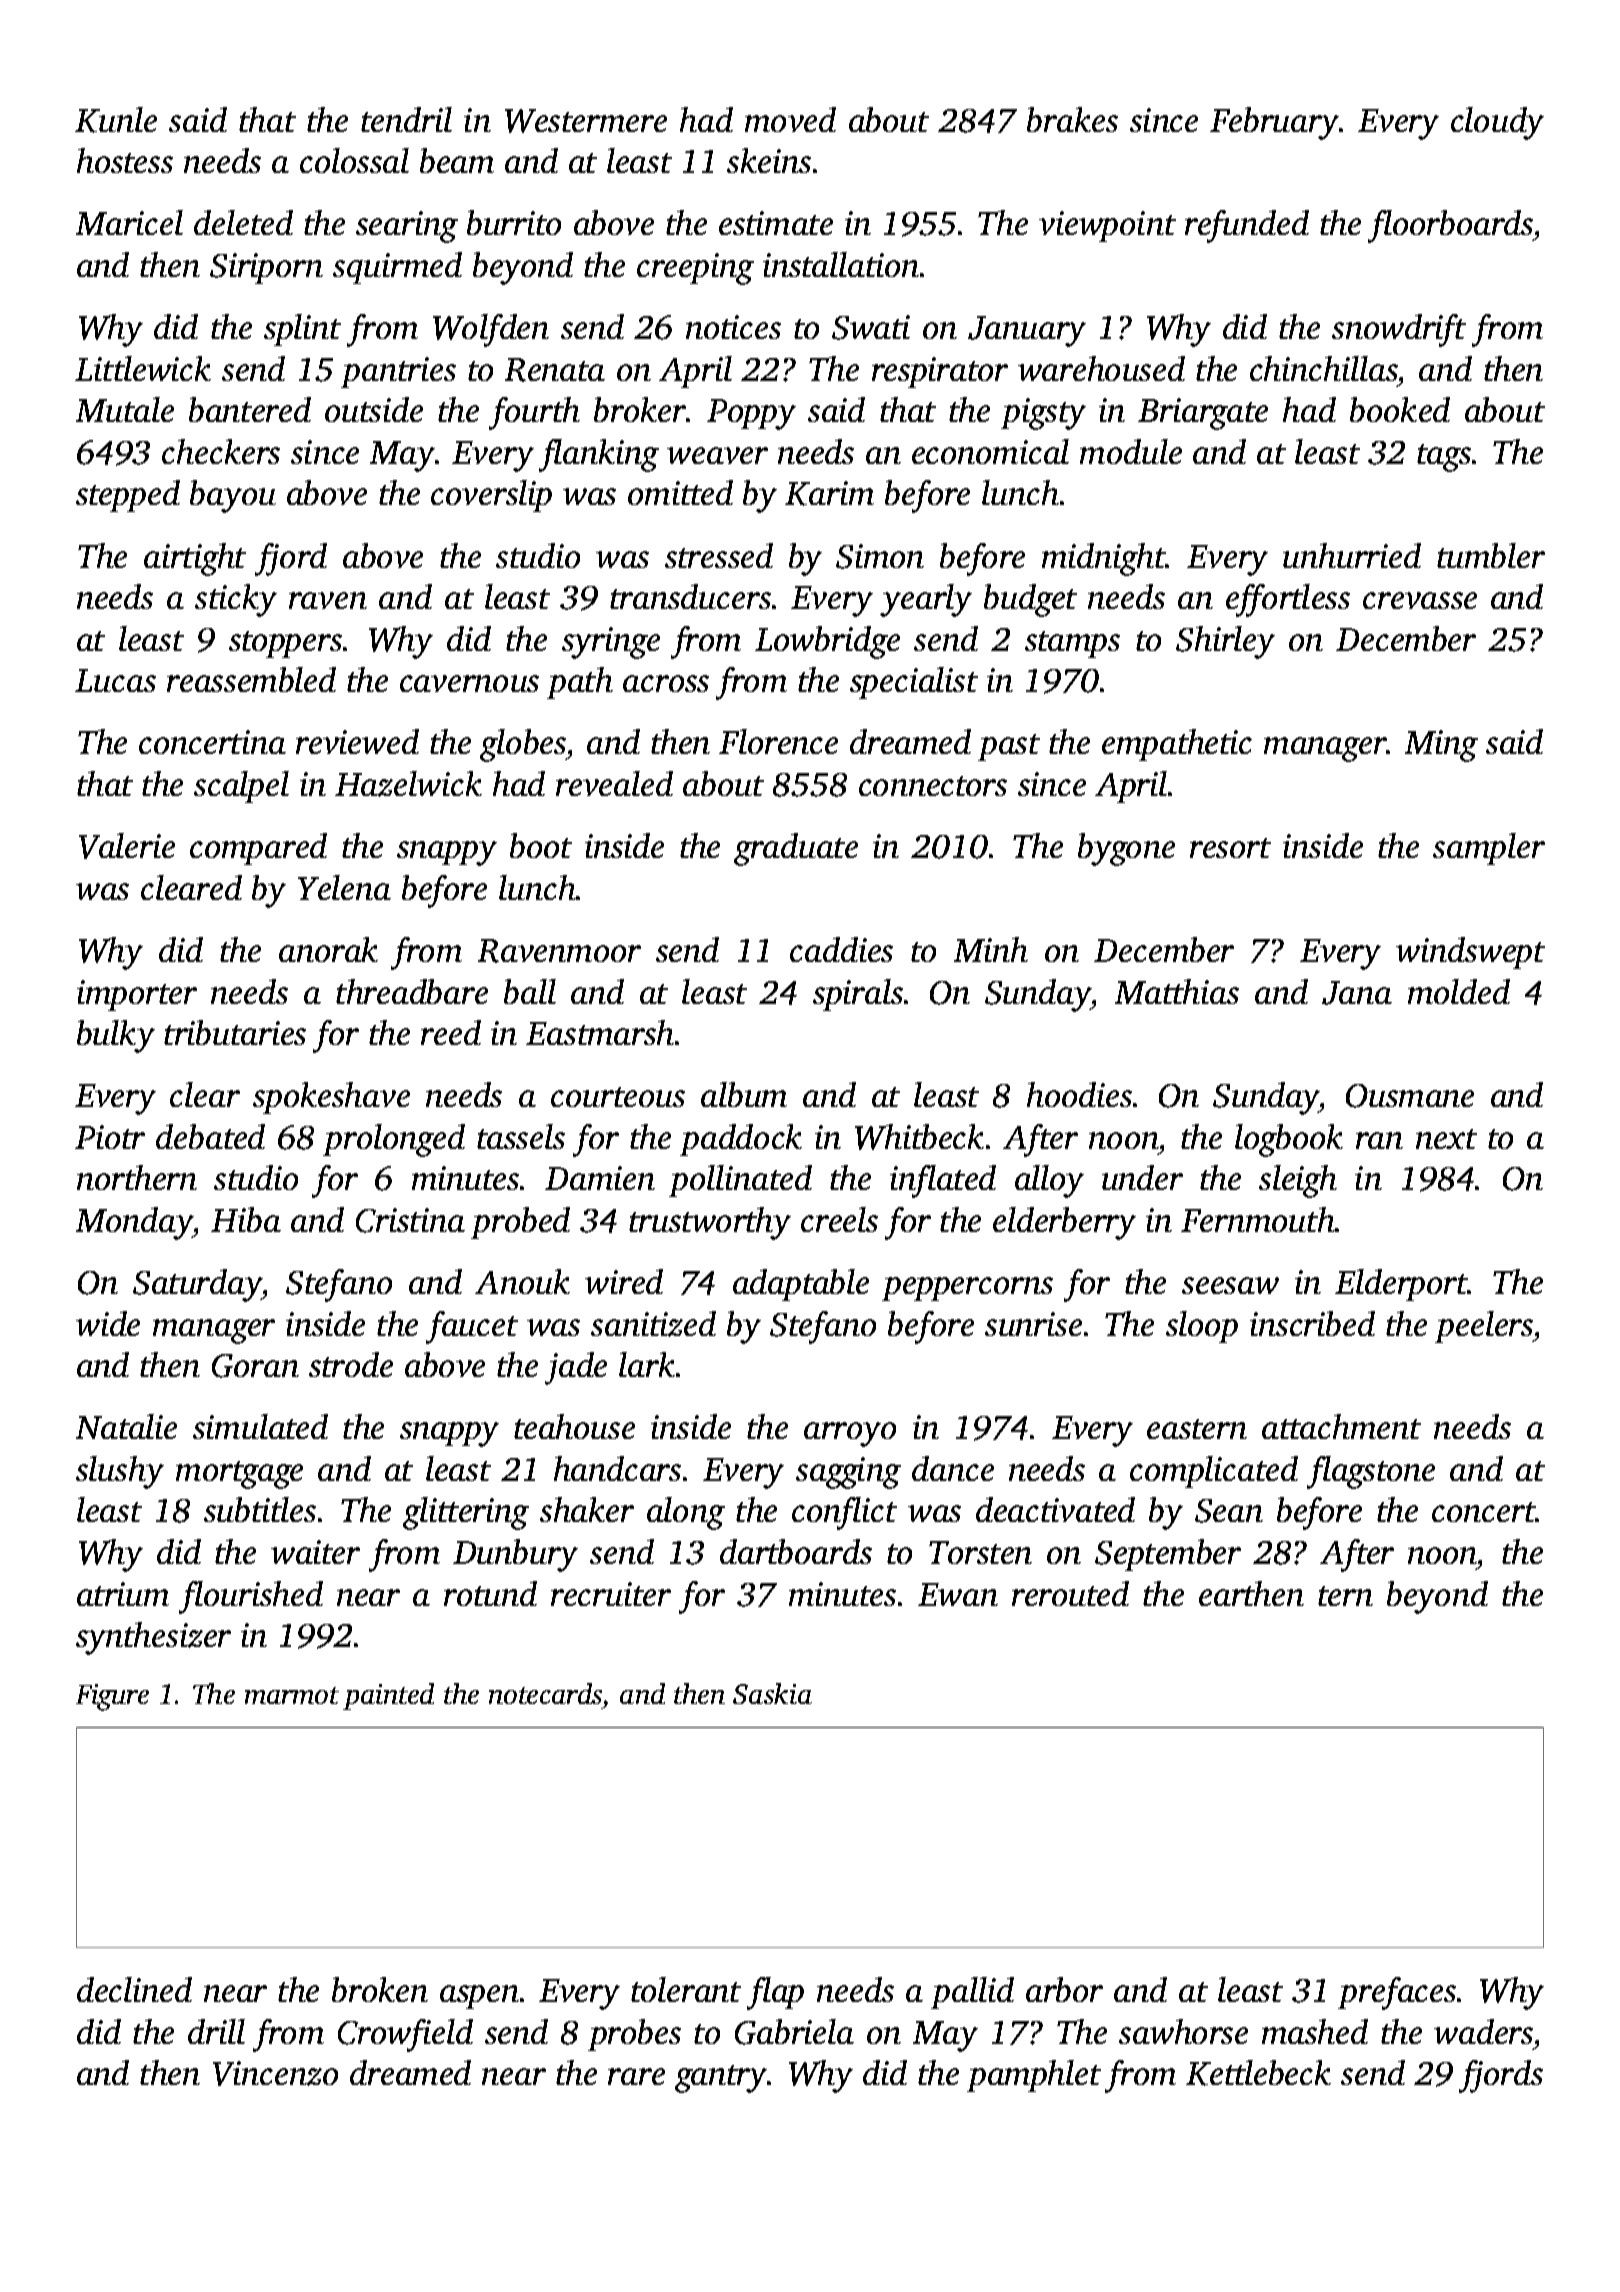  Describe the element at coordinates (721, 2079) in the image. I see `gantry` at that location.
